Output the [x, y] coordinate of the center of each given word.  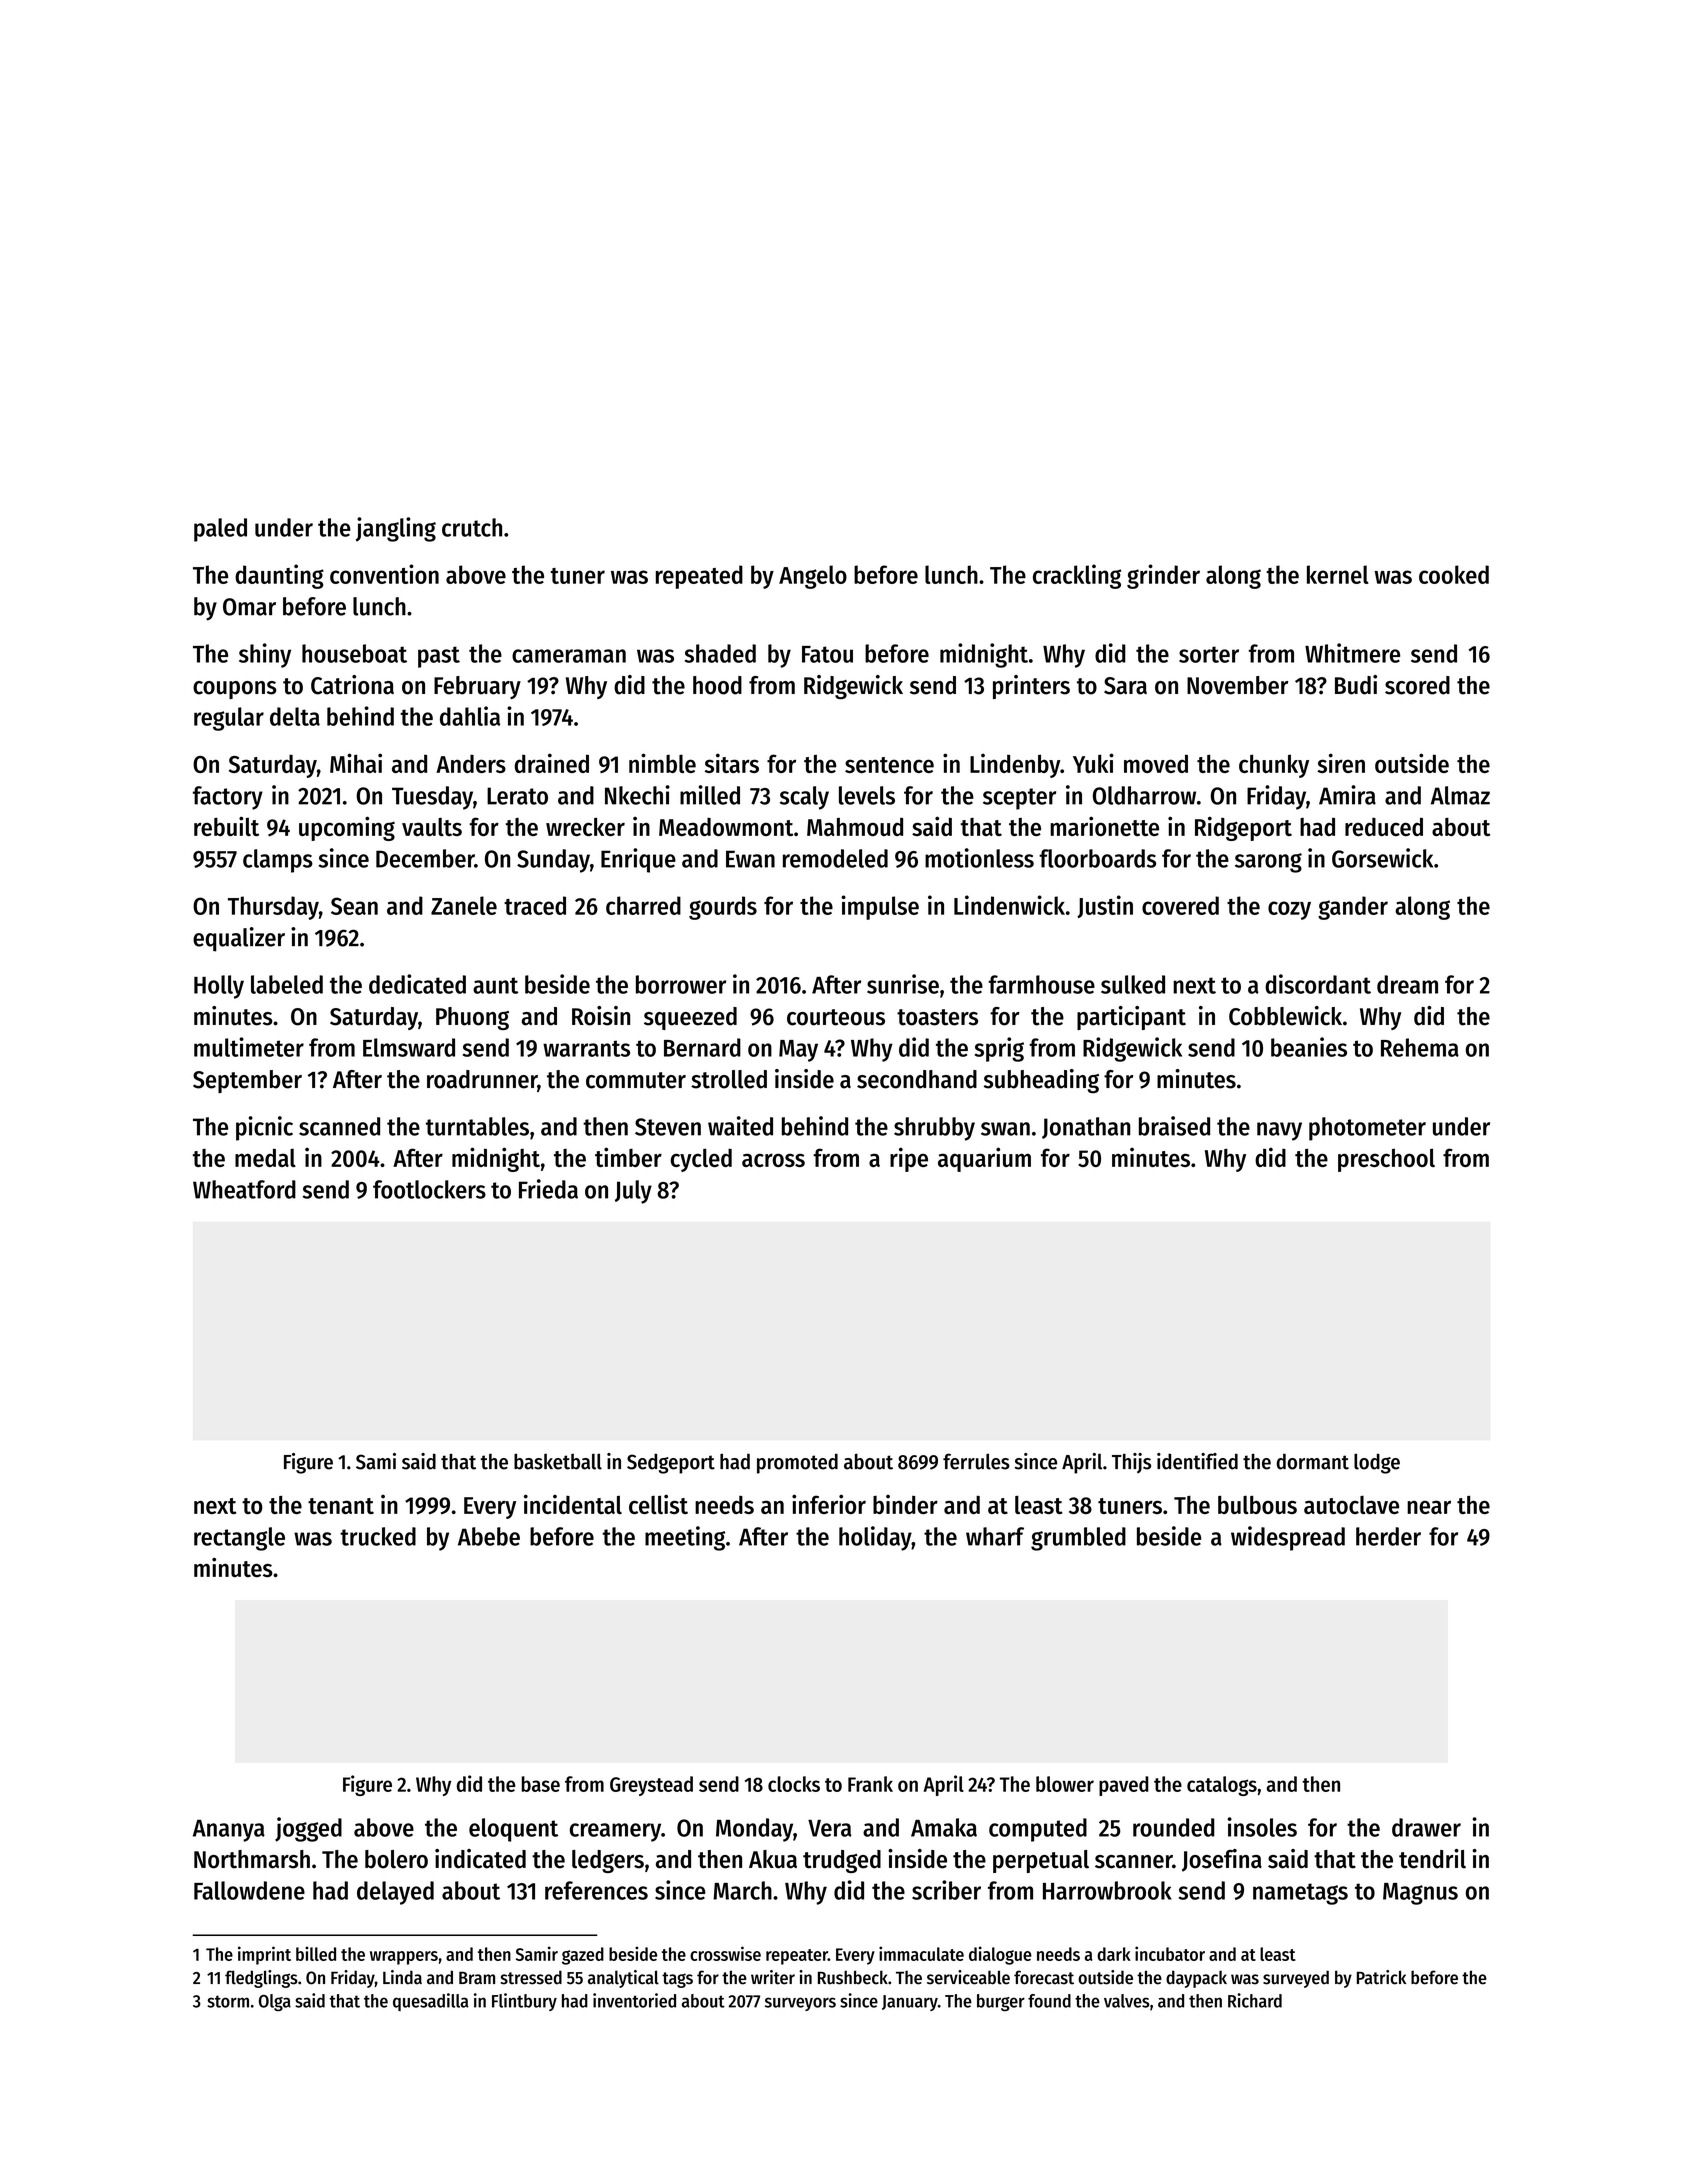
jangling [396, 529]
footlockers [429, 1189]
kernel [1338, 574]
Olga [275, 2002]
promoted [797, 1463]
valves [1127, 2001]
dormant [1312, 1462]
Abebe [489, 1536]
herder [1388, 1536]
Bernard [702, 1047]
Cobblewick [1285, 1016]
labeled [287, 984]
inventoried [634, 2000]
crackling [1077, 576]
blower [1065, 1784]
